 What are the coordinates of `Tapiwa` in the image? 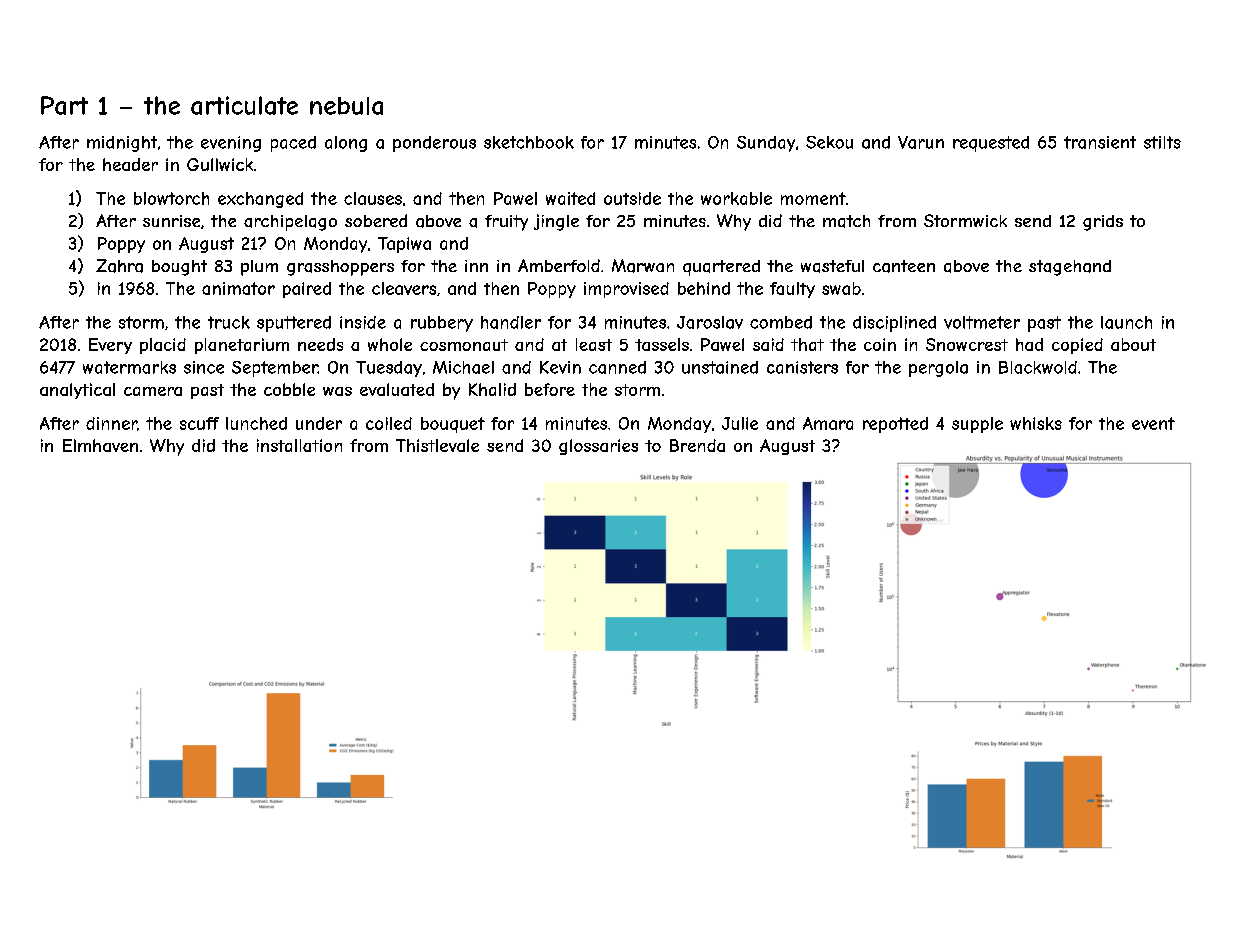 It's located at (404, 245).
